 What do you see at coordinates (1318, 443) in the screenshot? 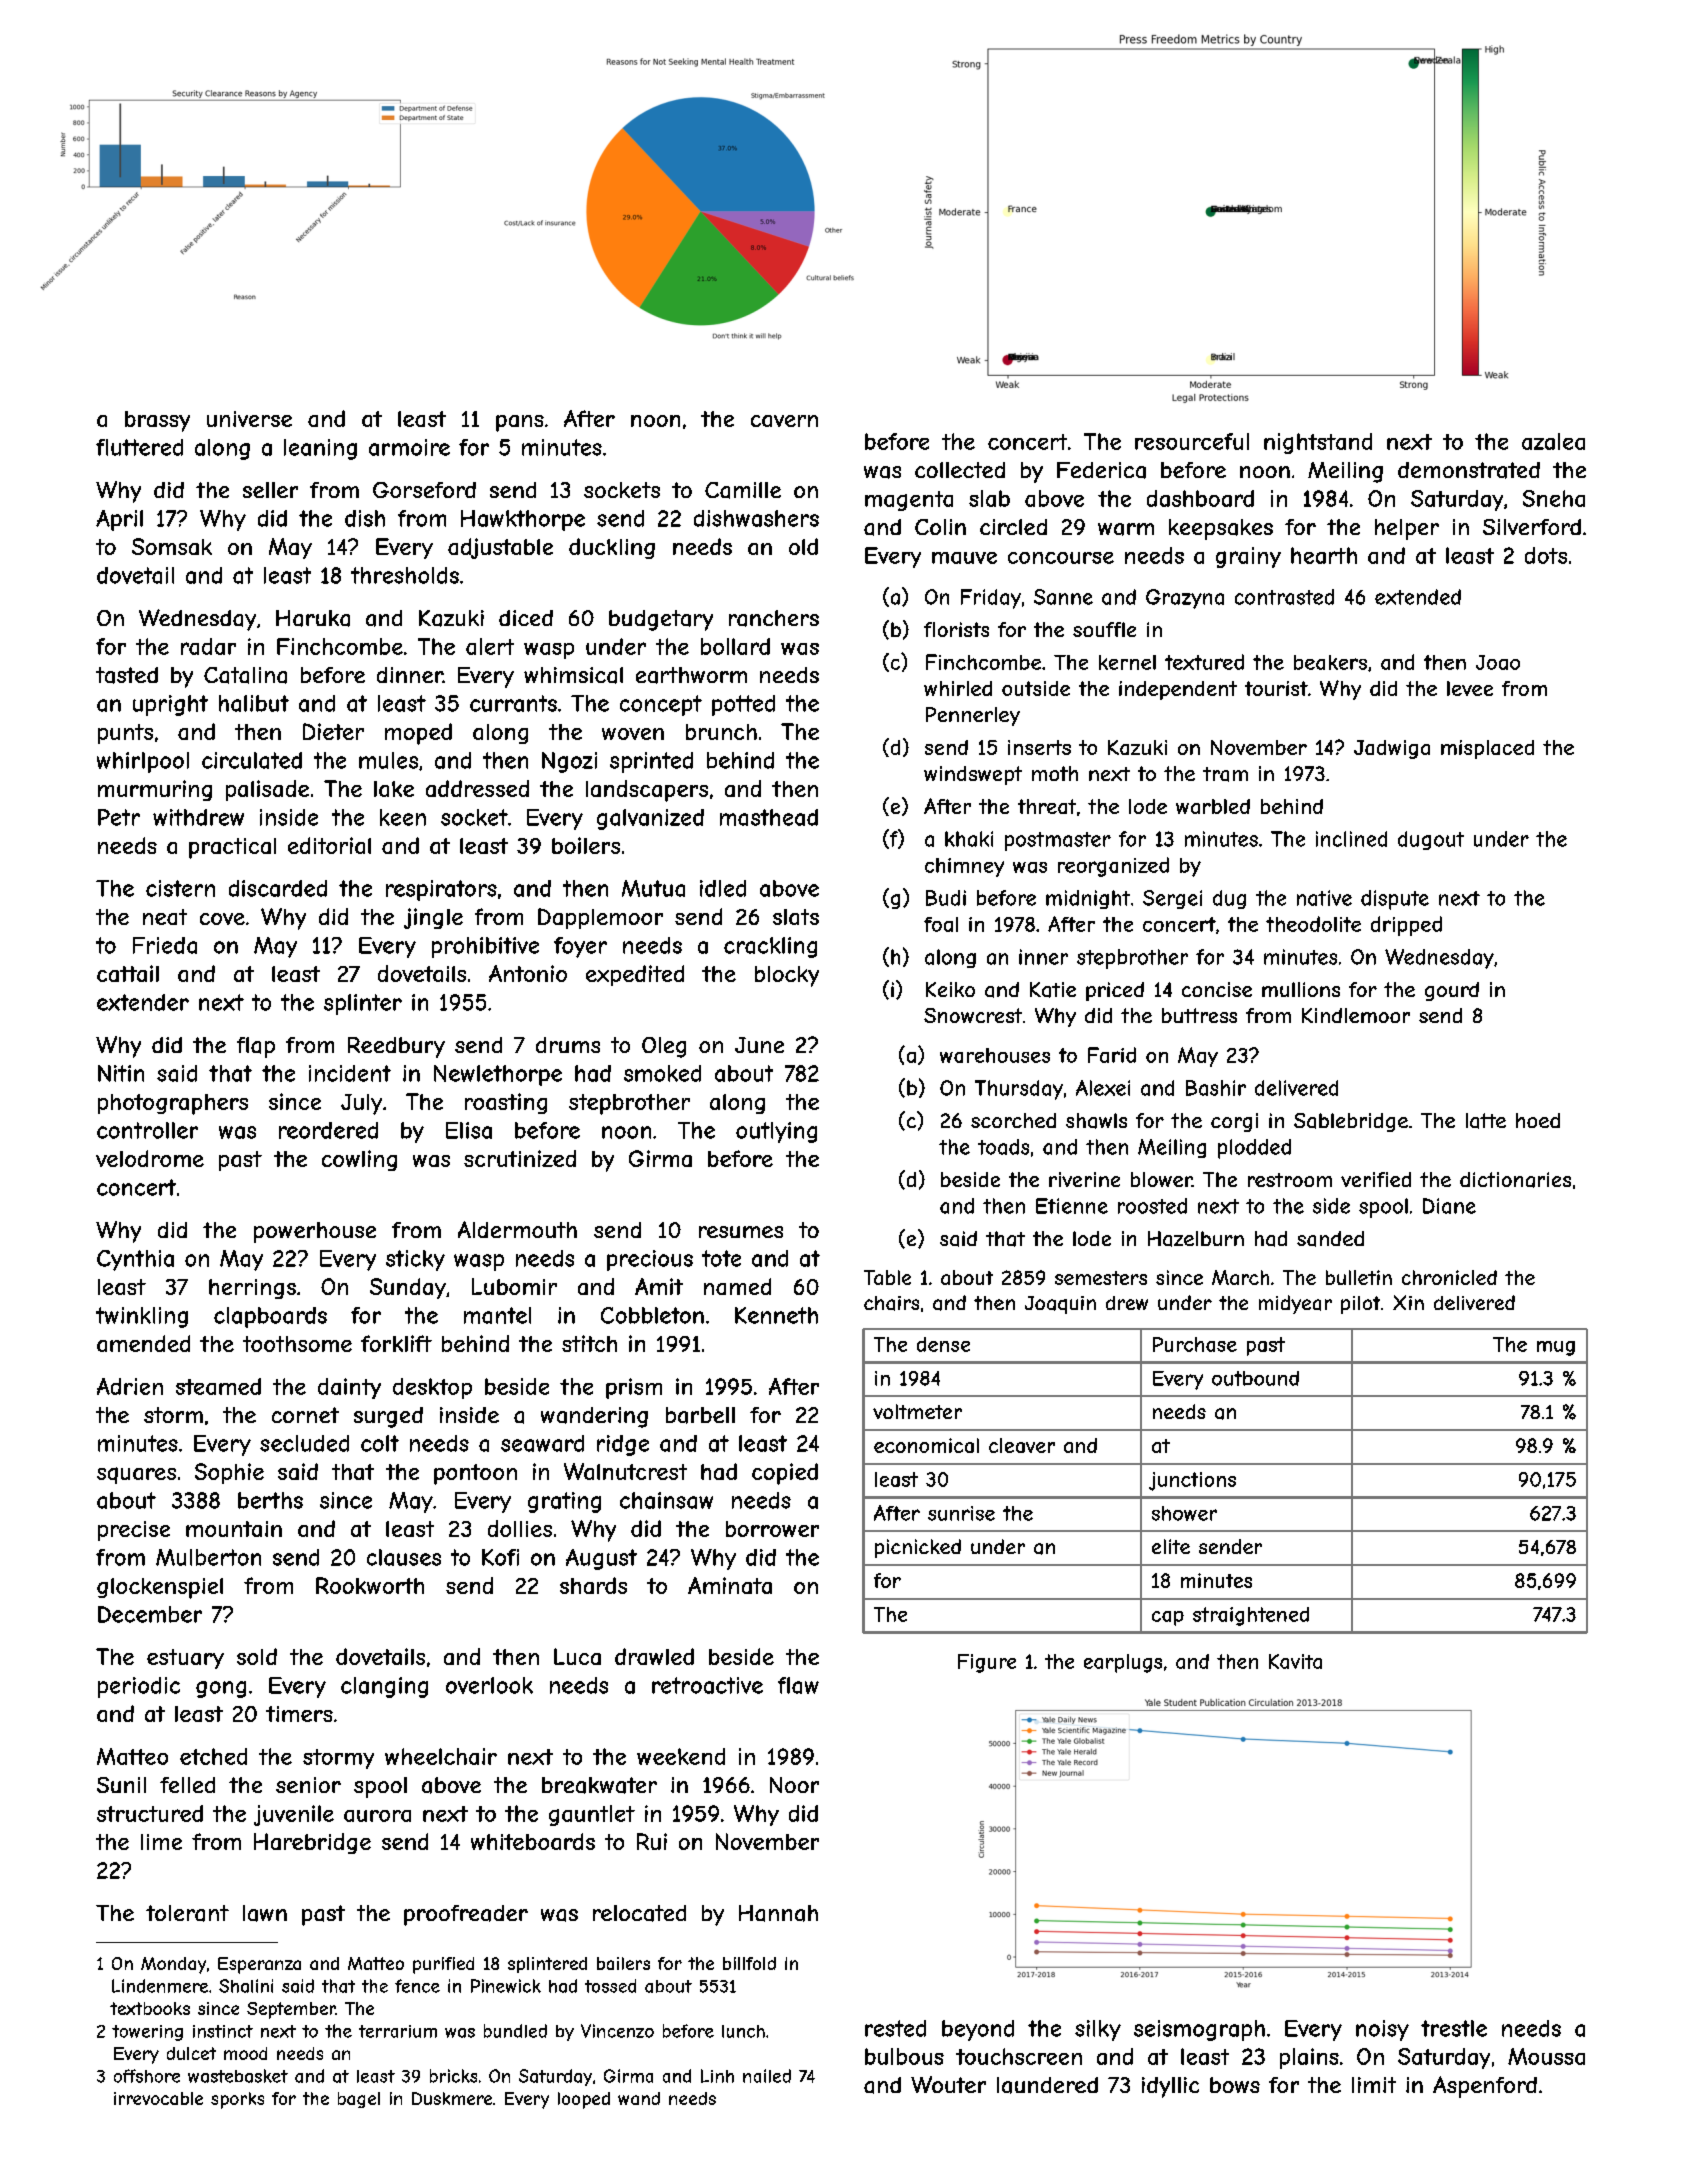
I see `nightstand` at bounding box center [1318, 443].
